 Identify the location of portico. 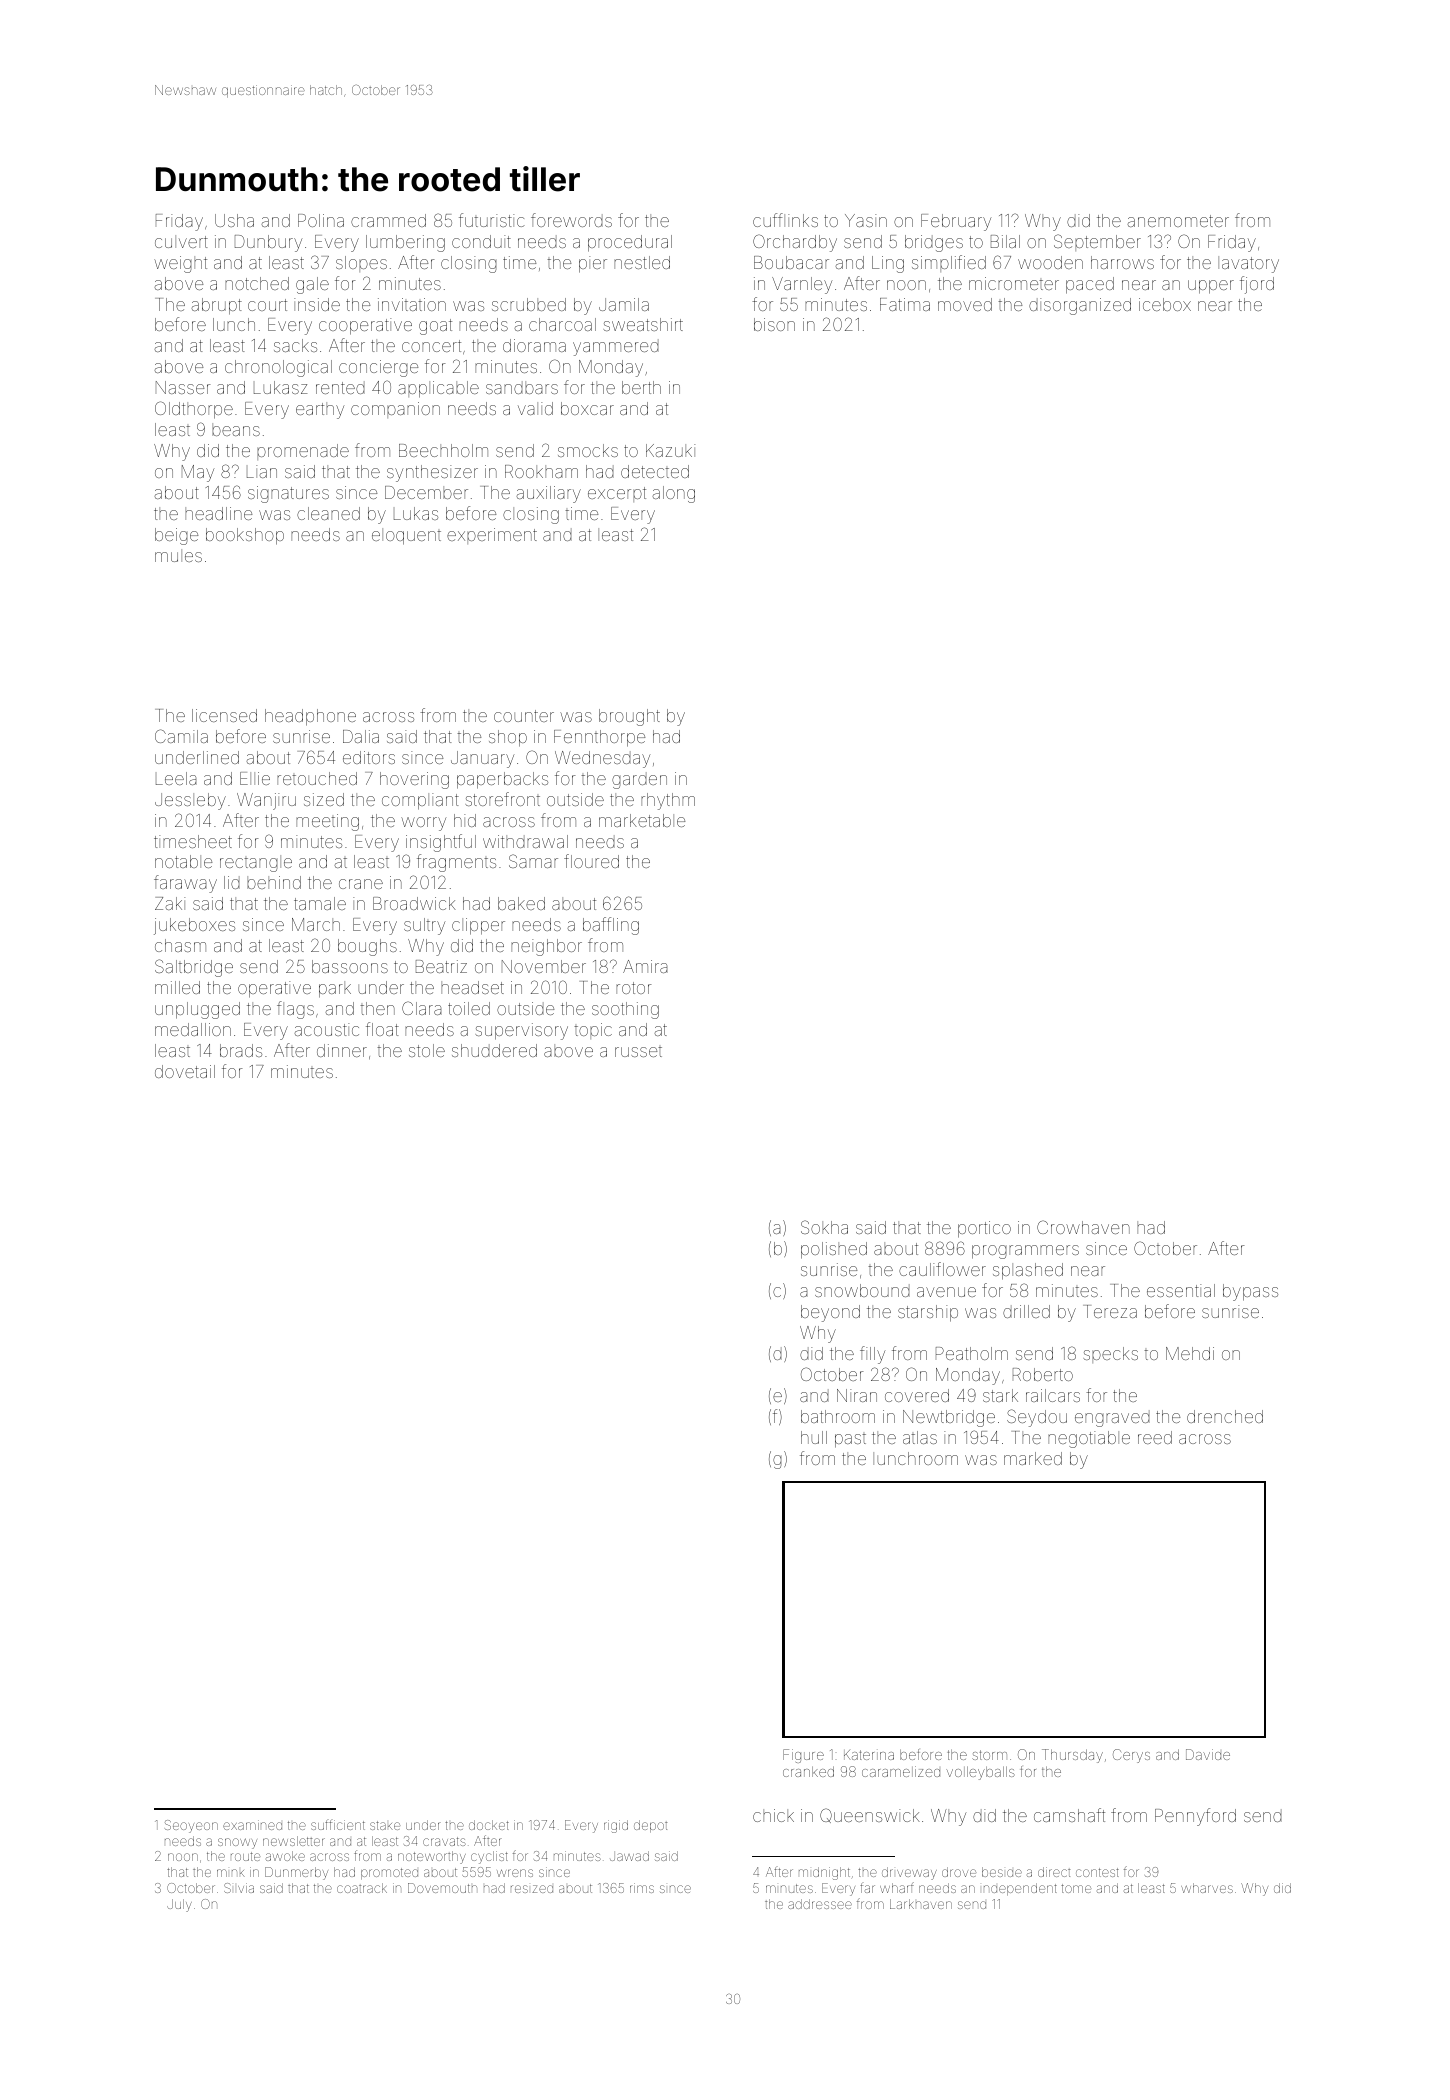
(984, 1229).
